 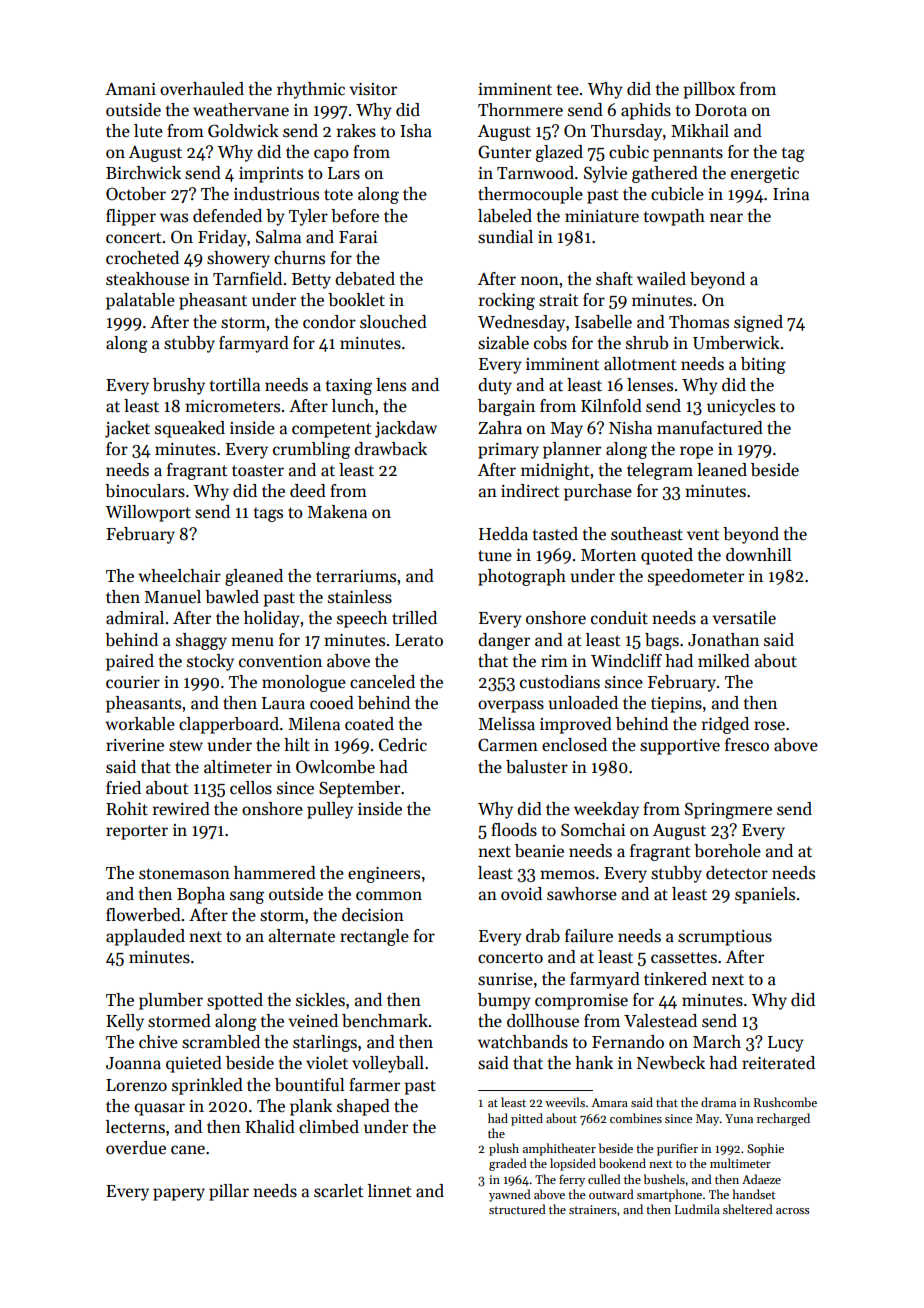 What do you see at coordinates (522, 577) in the screenshot?
I see `photograph` at bounding box center [522, 577].
